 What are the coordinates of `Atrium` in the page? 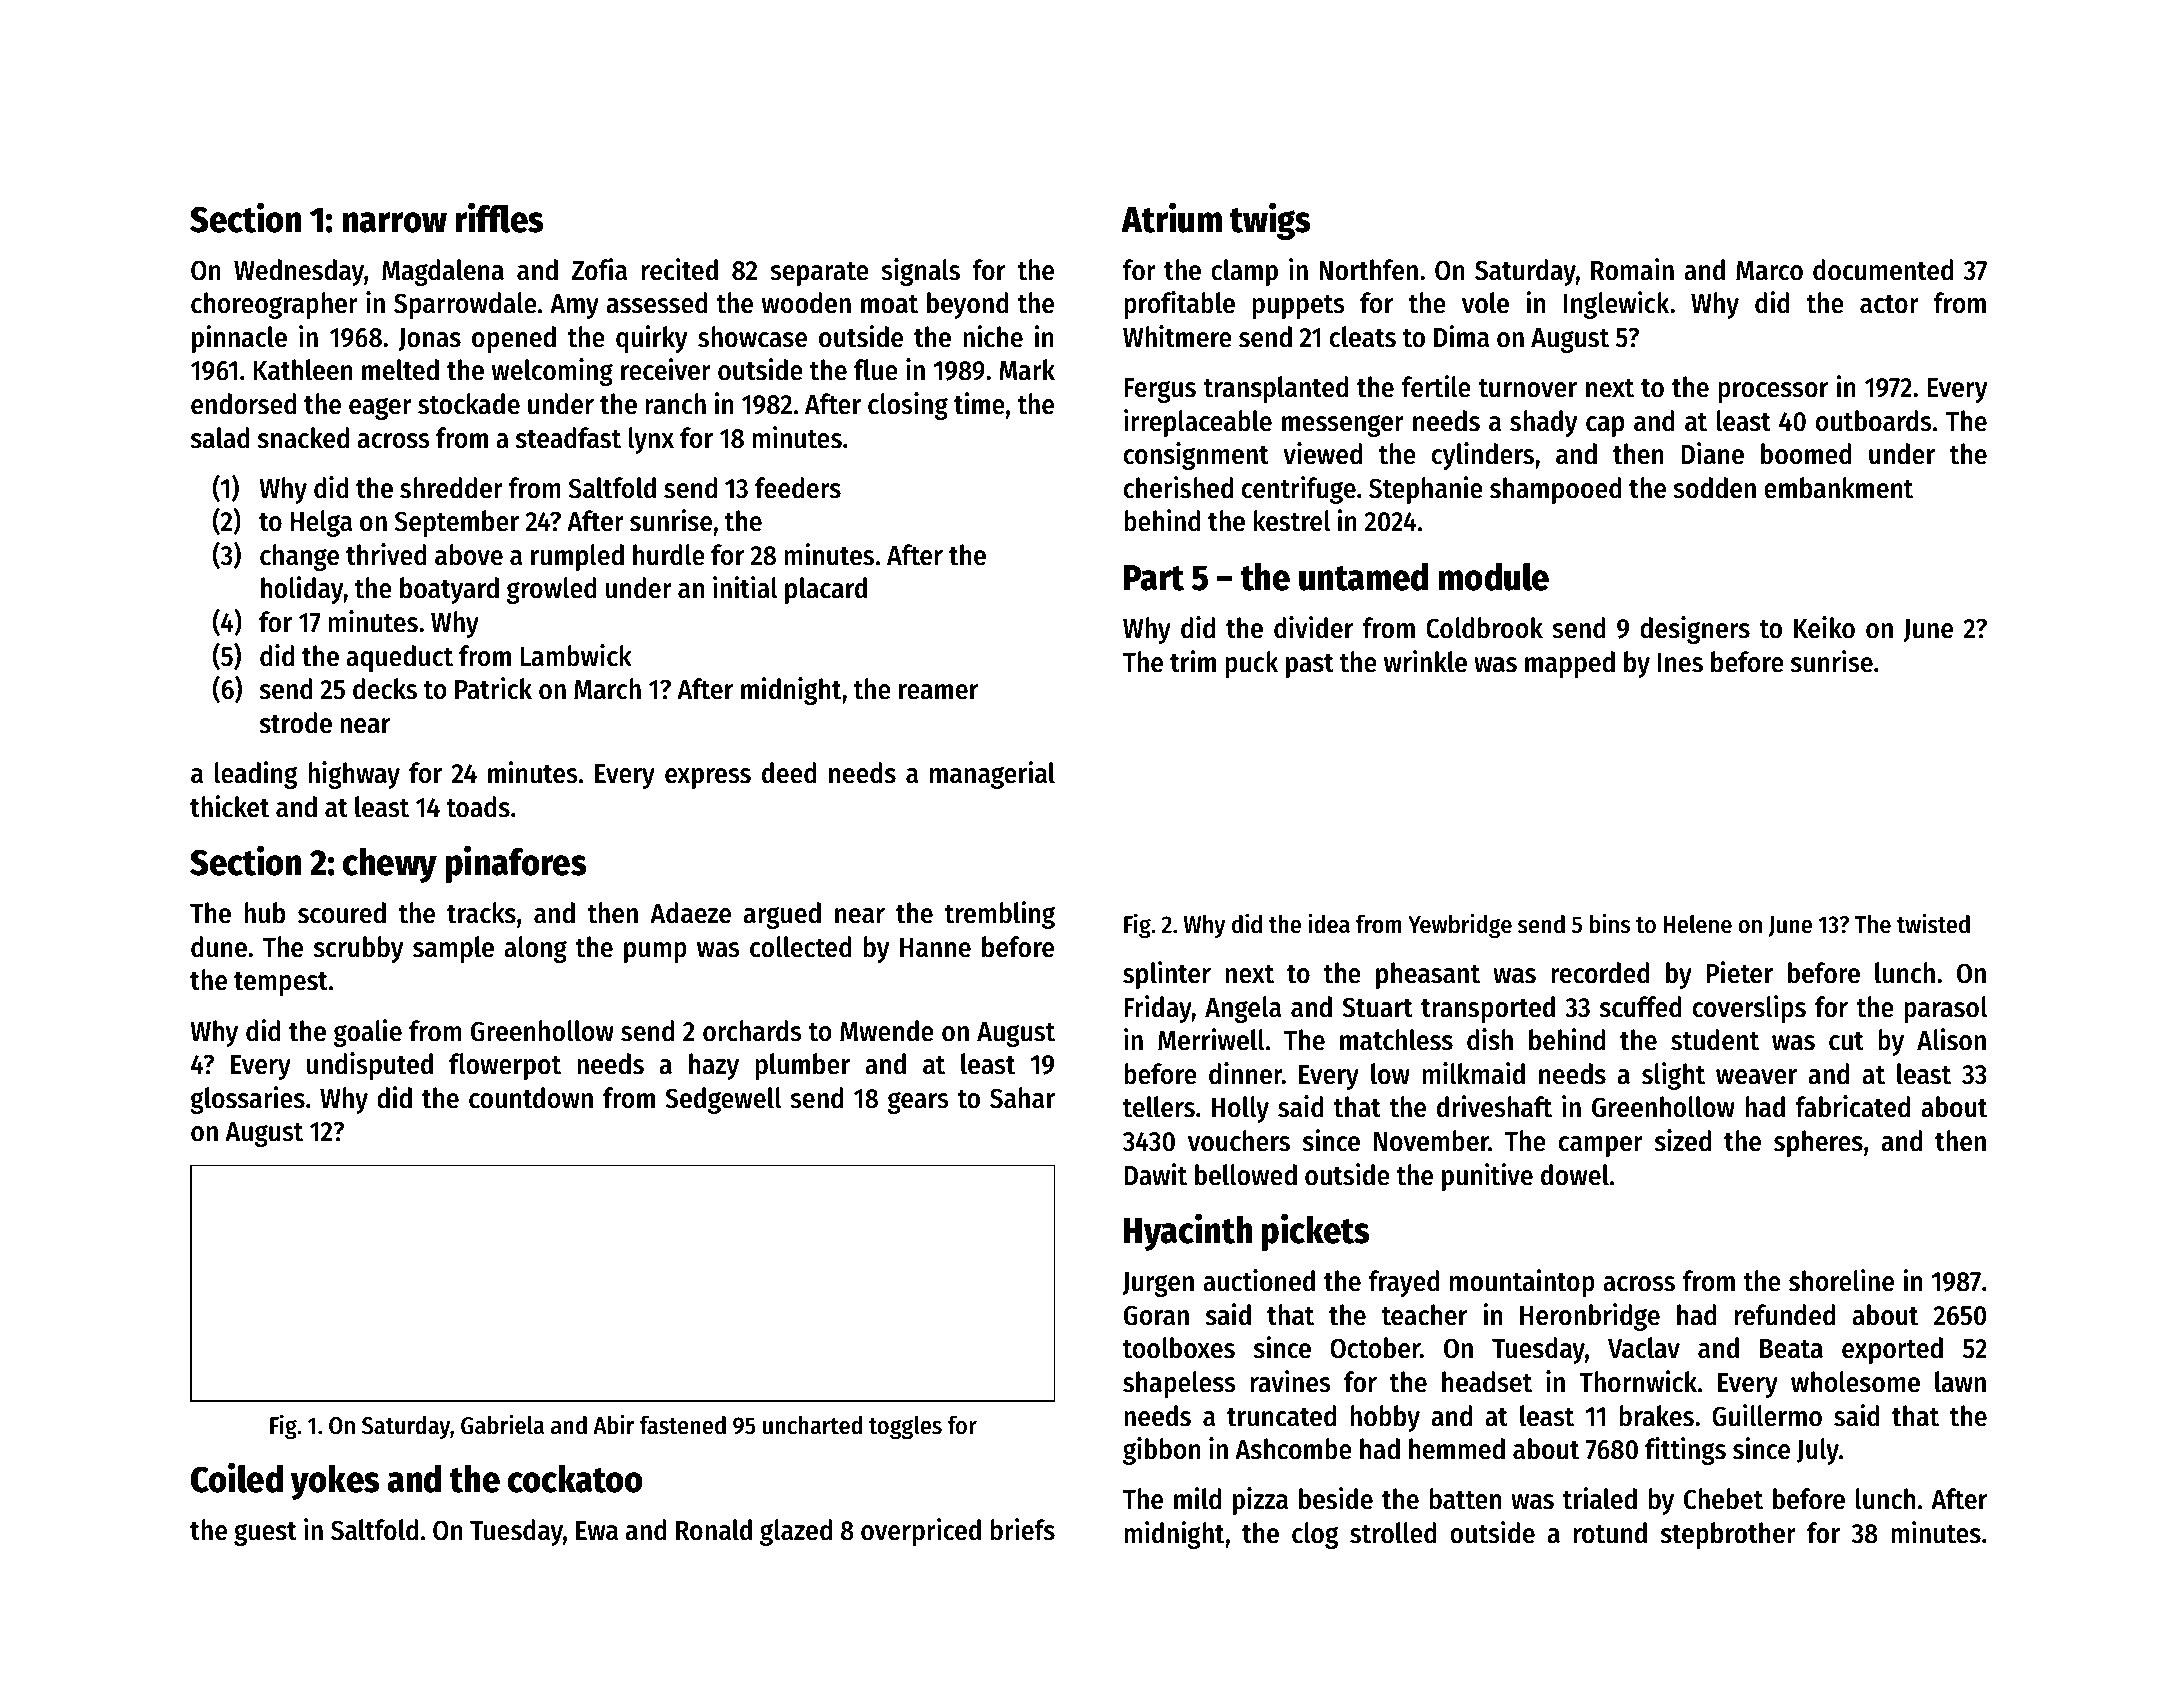 It's located at (1171, 218).
